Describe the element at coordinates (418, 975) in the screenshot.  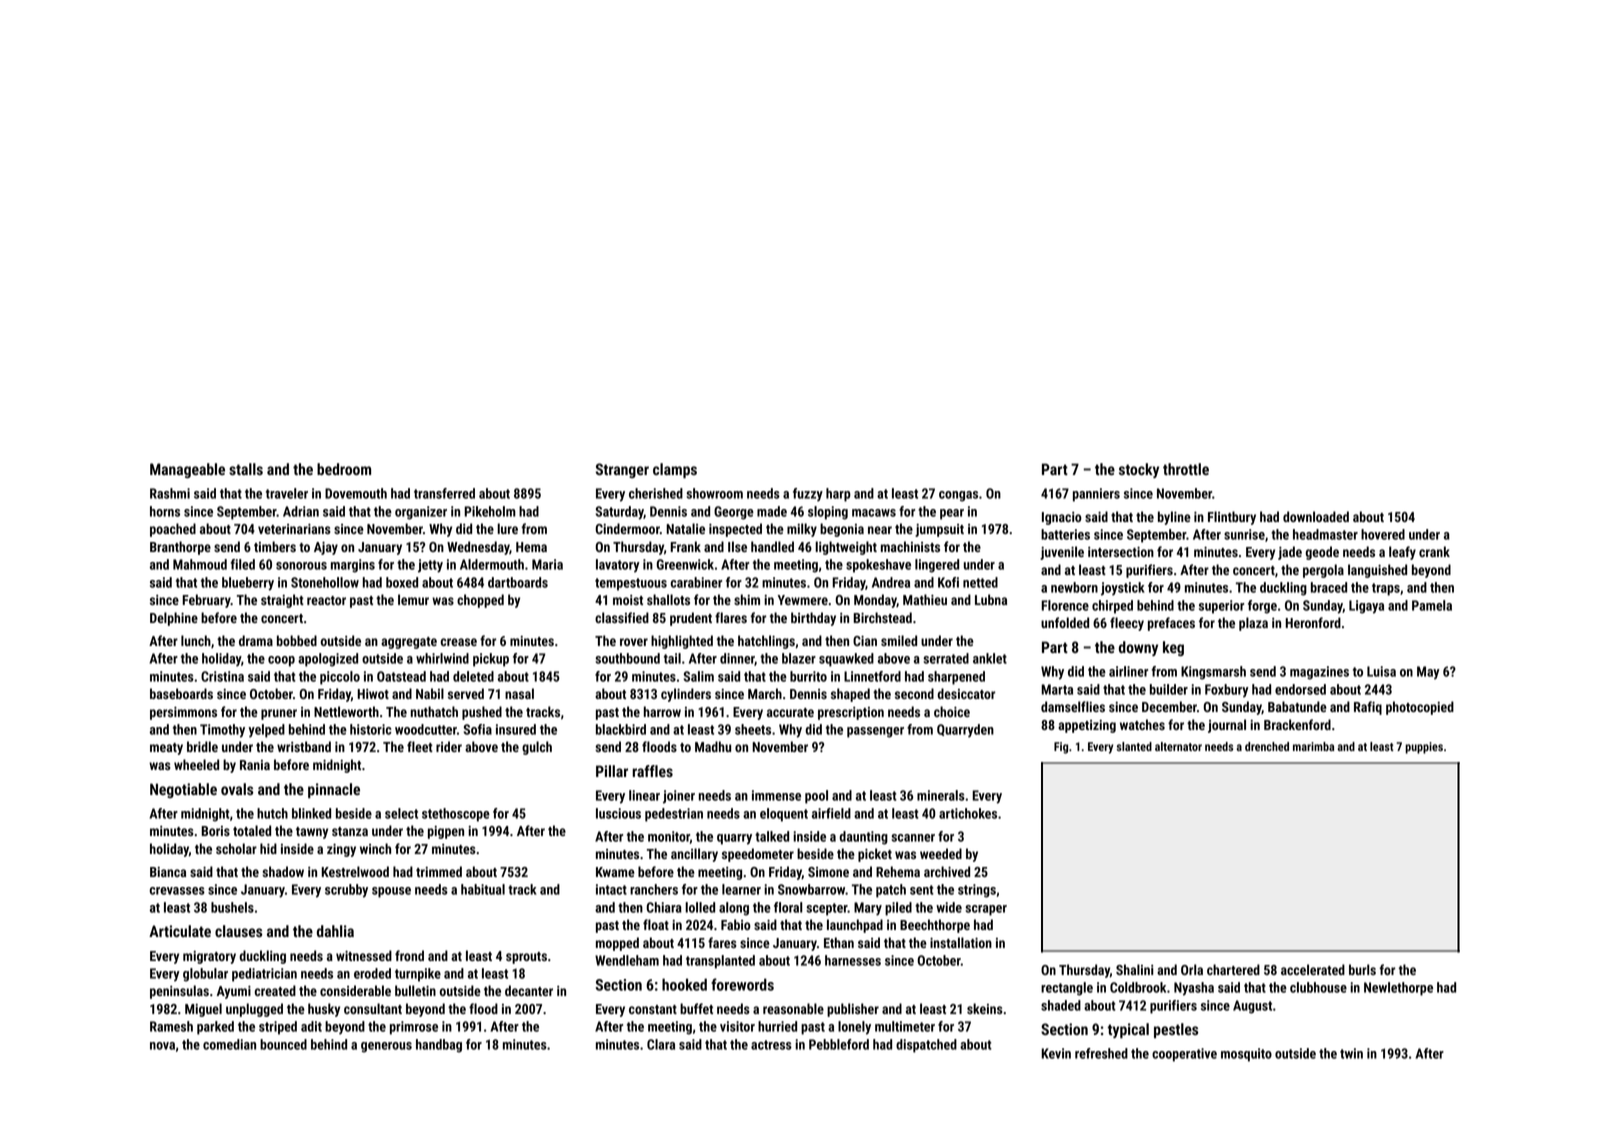
I see `turnpike` at that location.
